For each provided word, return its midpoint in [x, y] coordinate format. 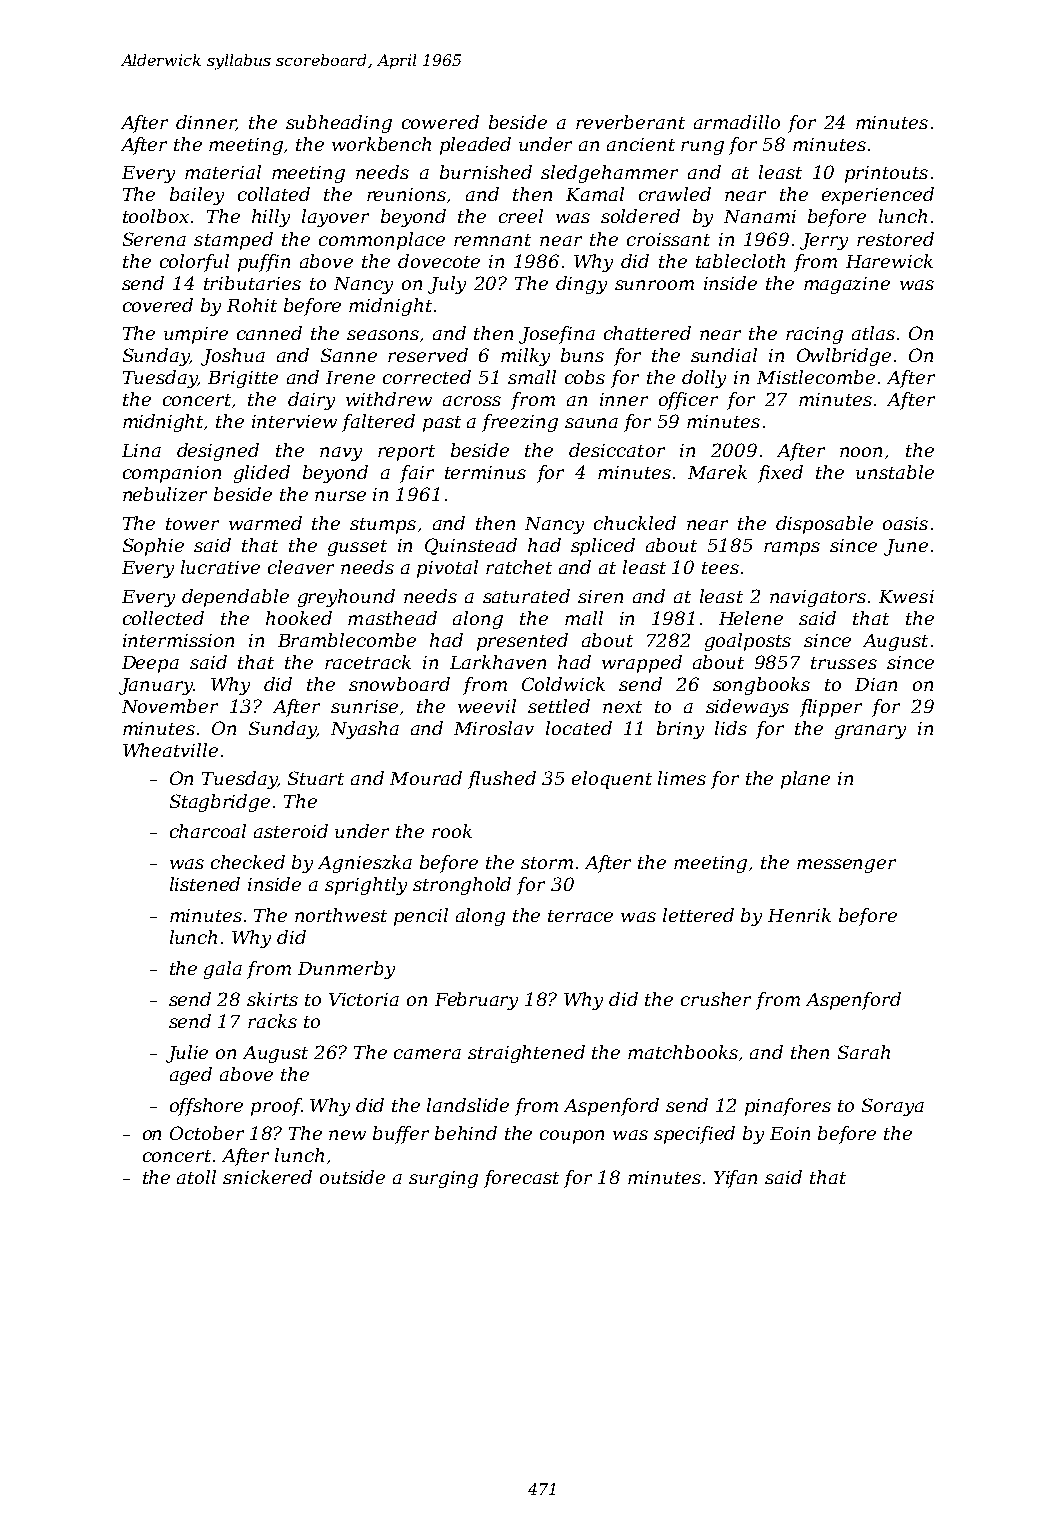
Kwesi [906, 596]
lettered [698, 915]
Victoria [364, 999]
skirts [272, 999]
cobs [585, 377]
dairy [311, 401]
